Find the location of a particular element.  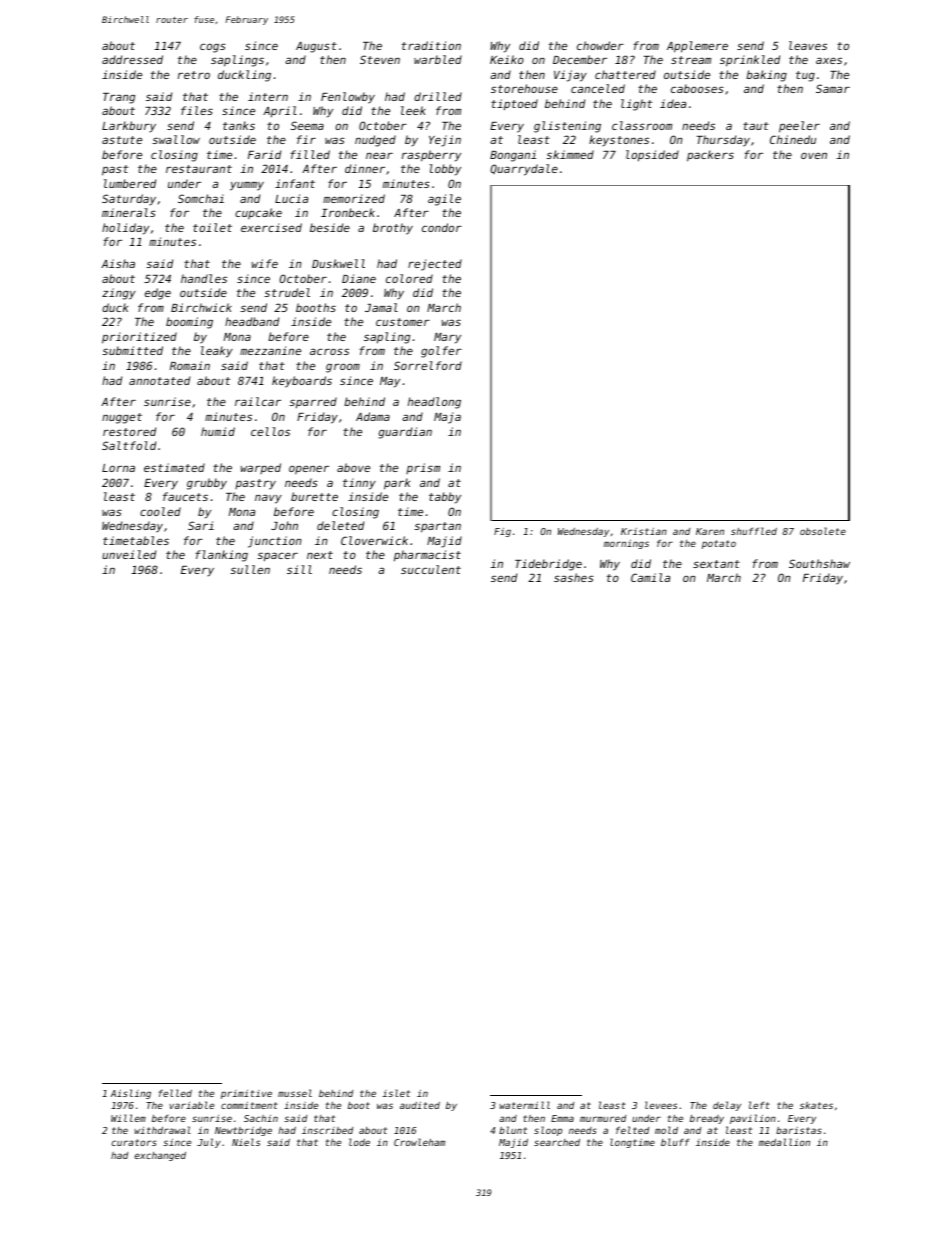

cogs is located at coordinates (213, 48).
